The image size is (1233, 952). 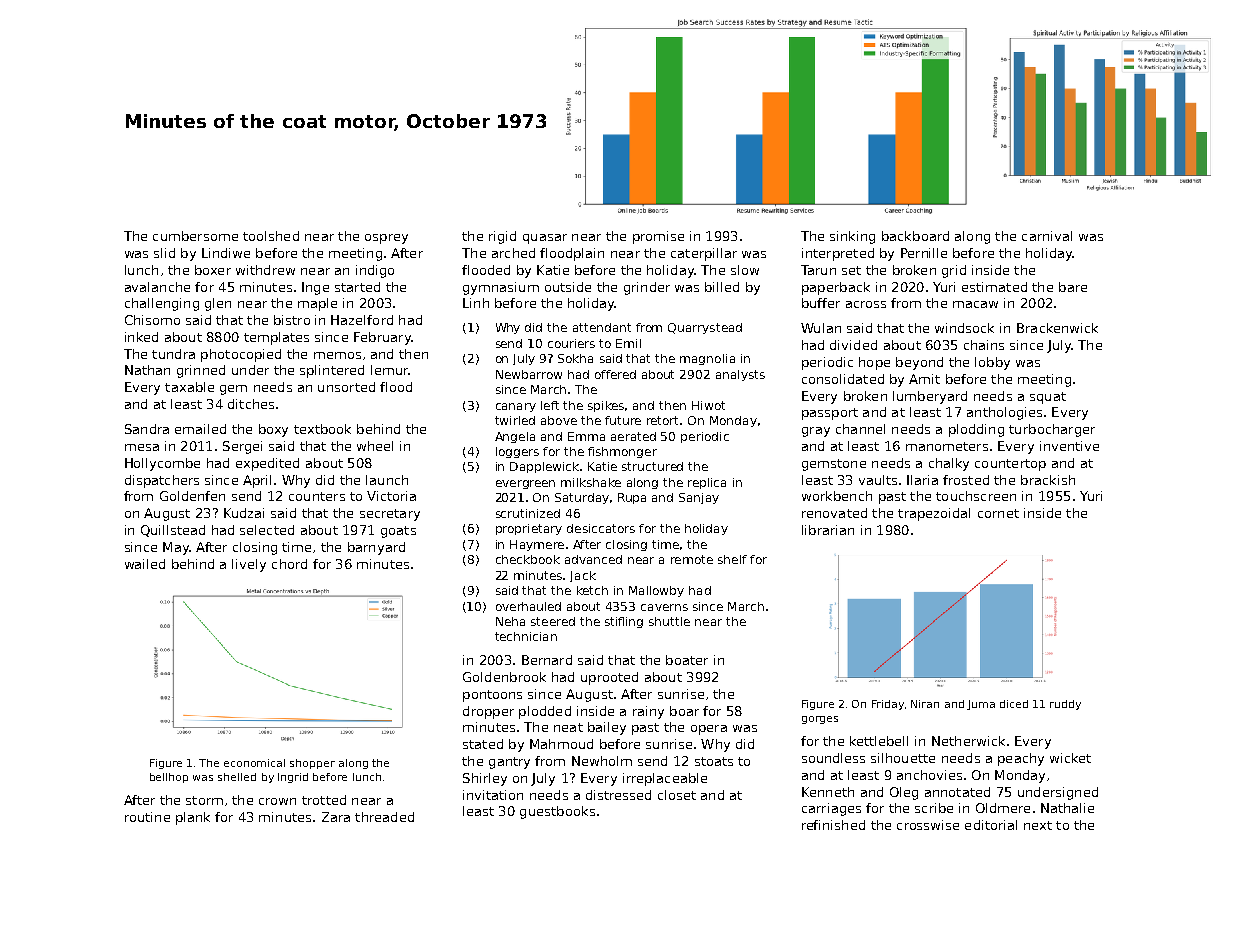 I want to click on carnival, so click(x=1047, y=236).
